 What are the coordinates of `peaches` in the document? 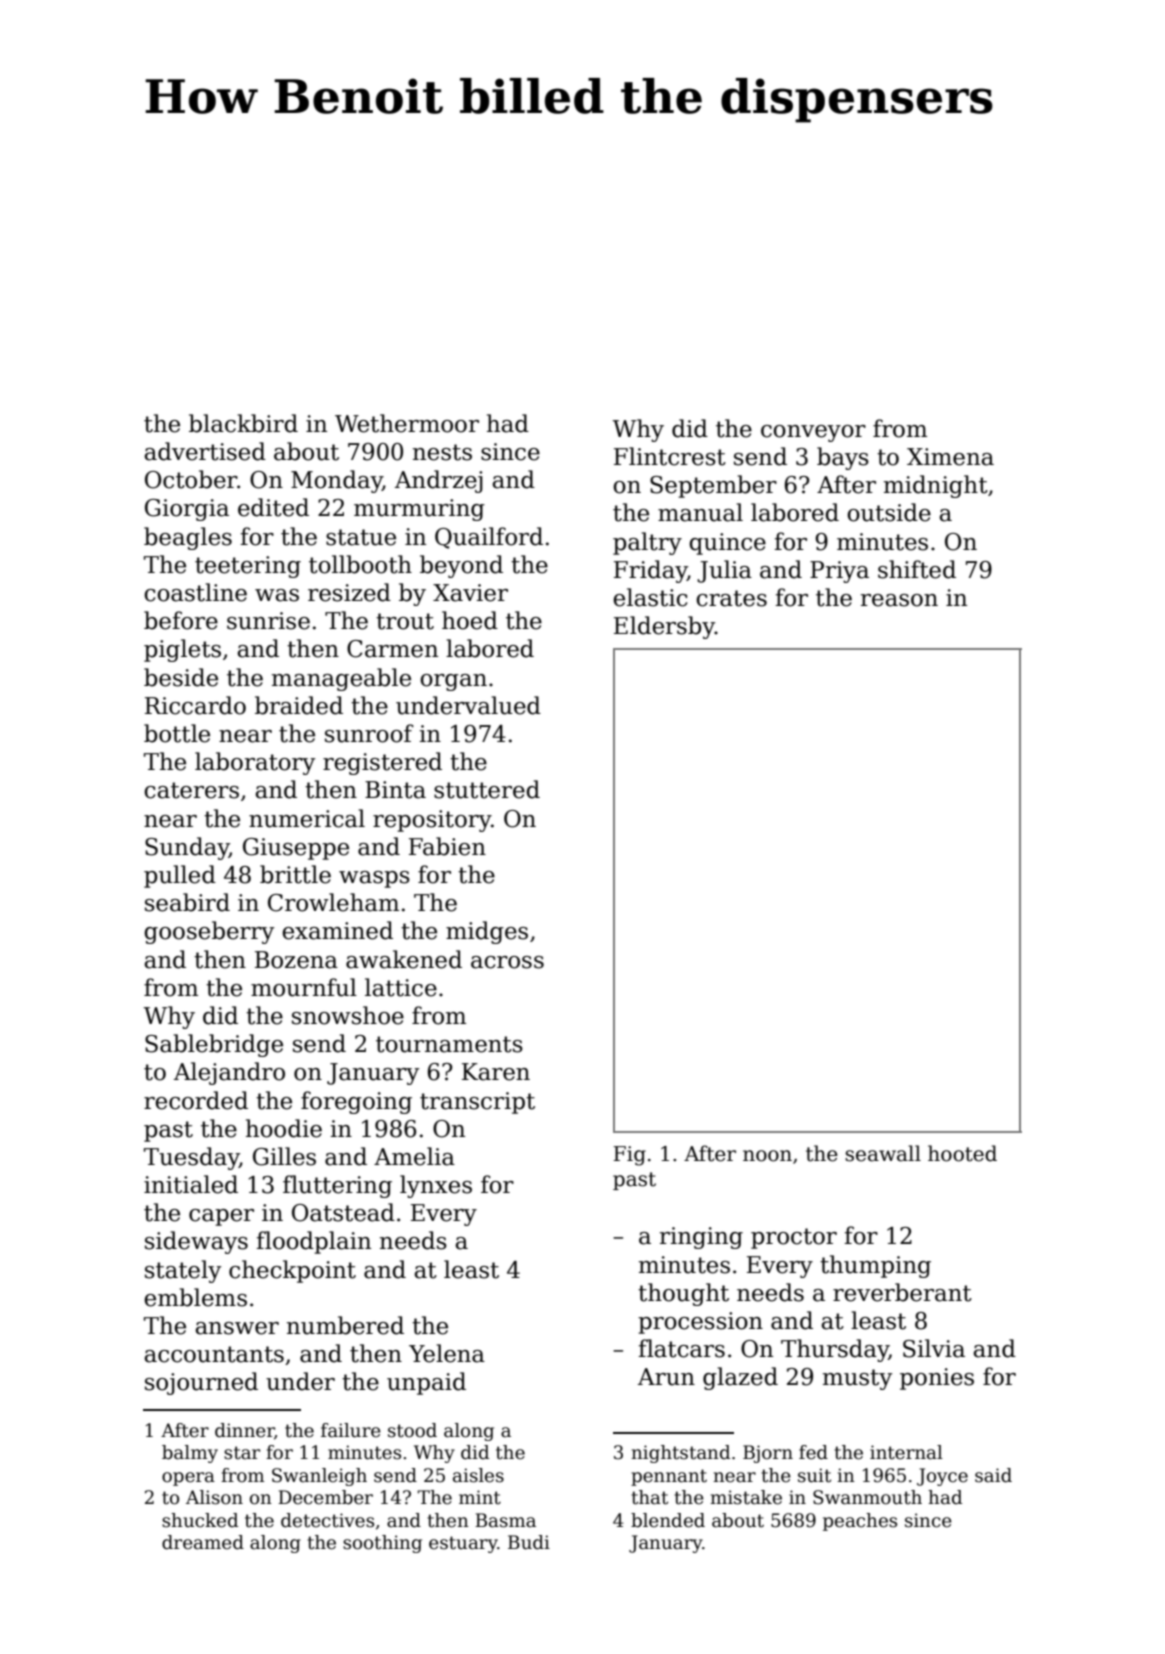 It's located at (860, 1522).
